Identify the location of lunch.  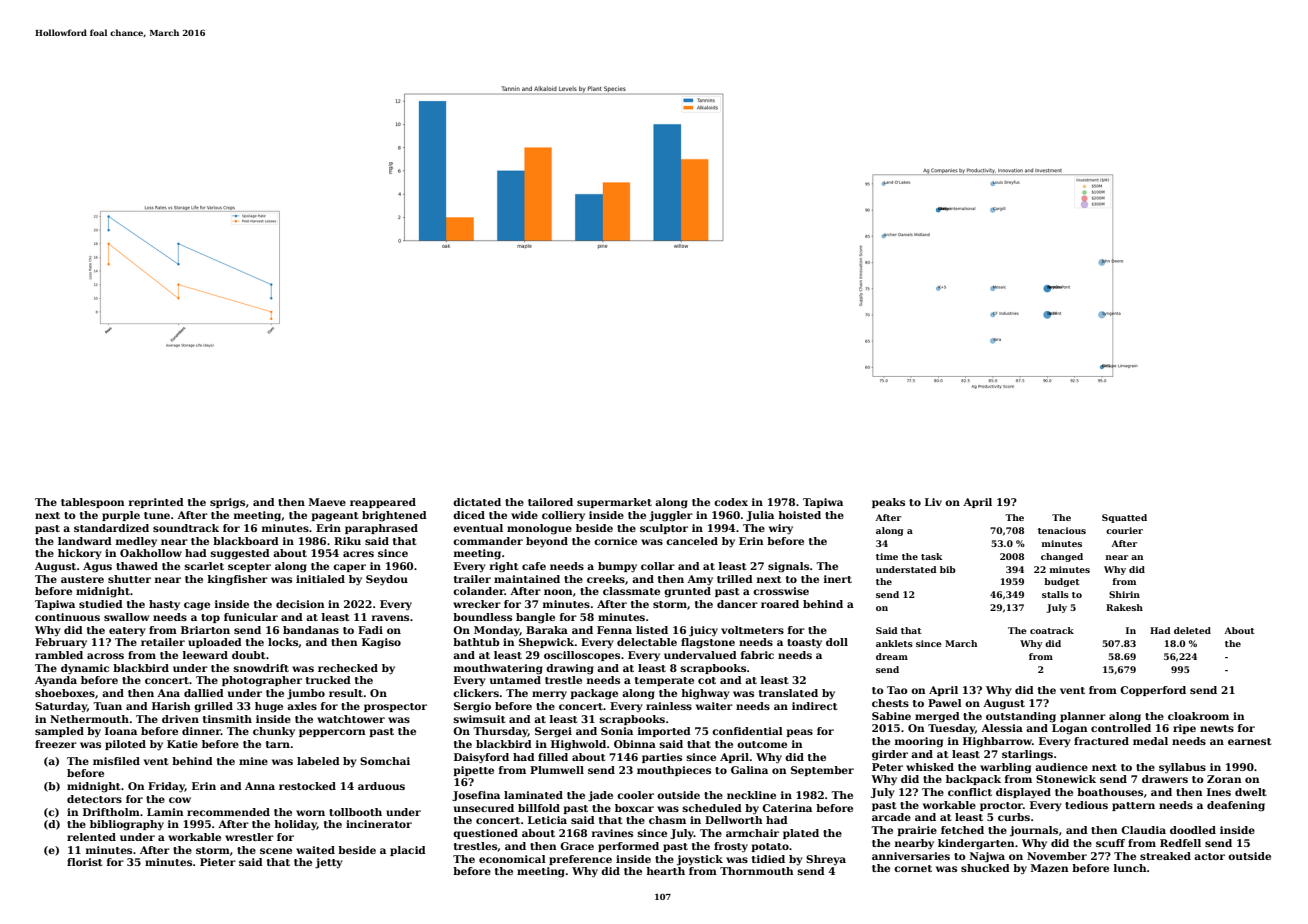
(1130, 868).
